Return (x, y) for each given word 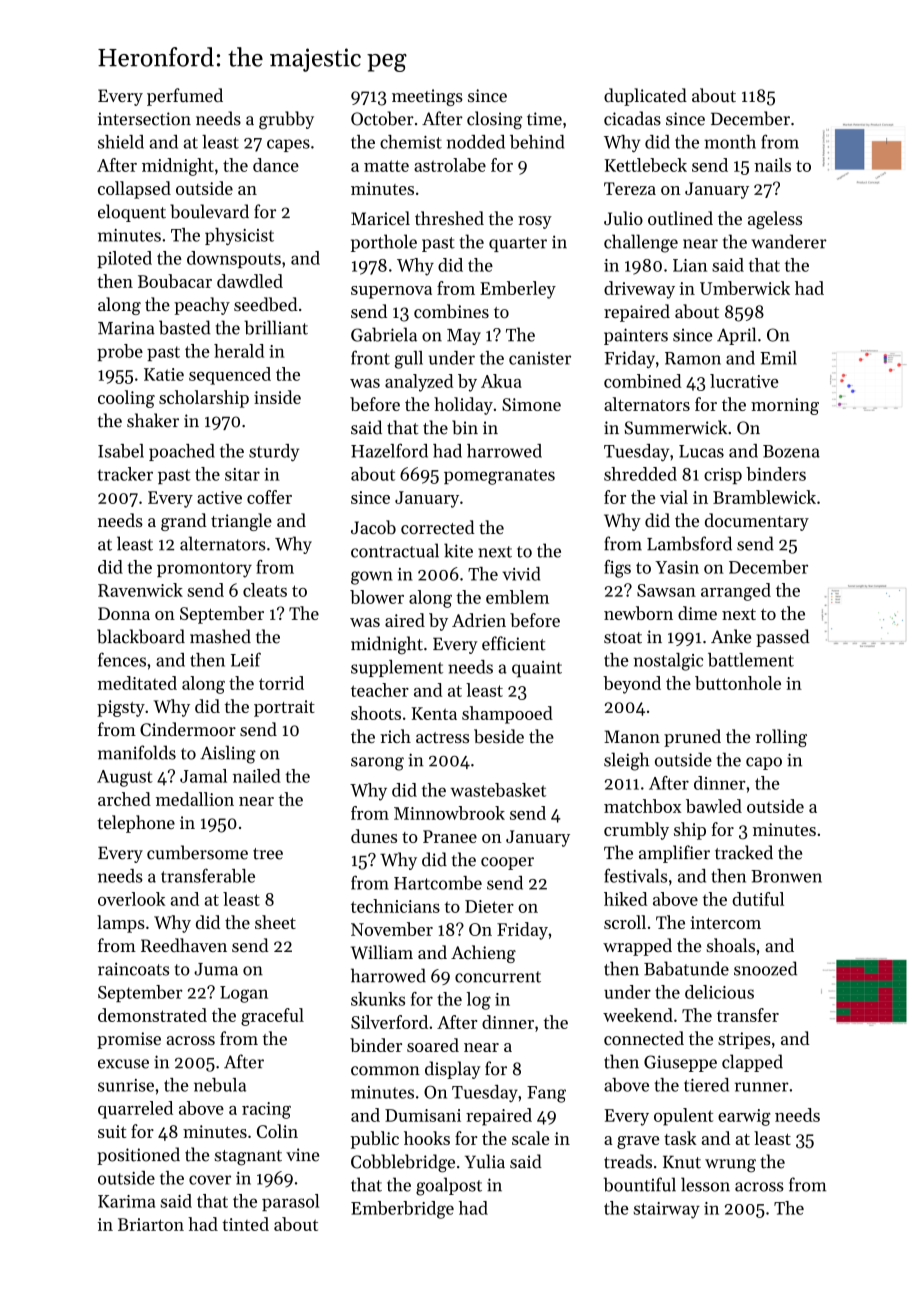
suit (112, 1131)
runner (762, 1087)
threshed (449, 218)
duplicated (645, 97)
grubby (286, 120)
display (453, 1070)
